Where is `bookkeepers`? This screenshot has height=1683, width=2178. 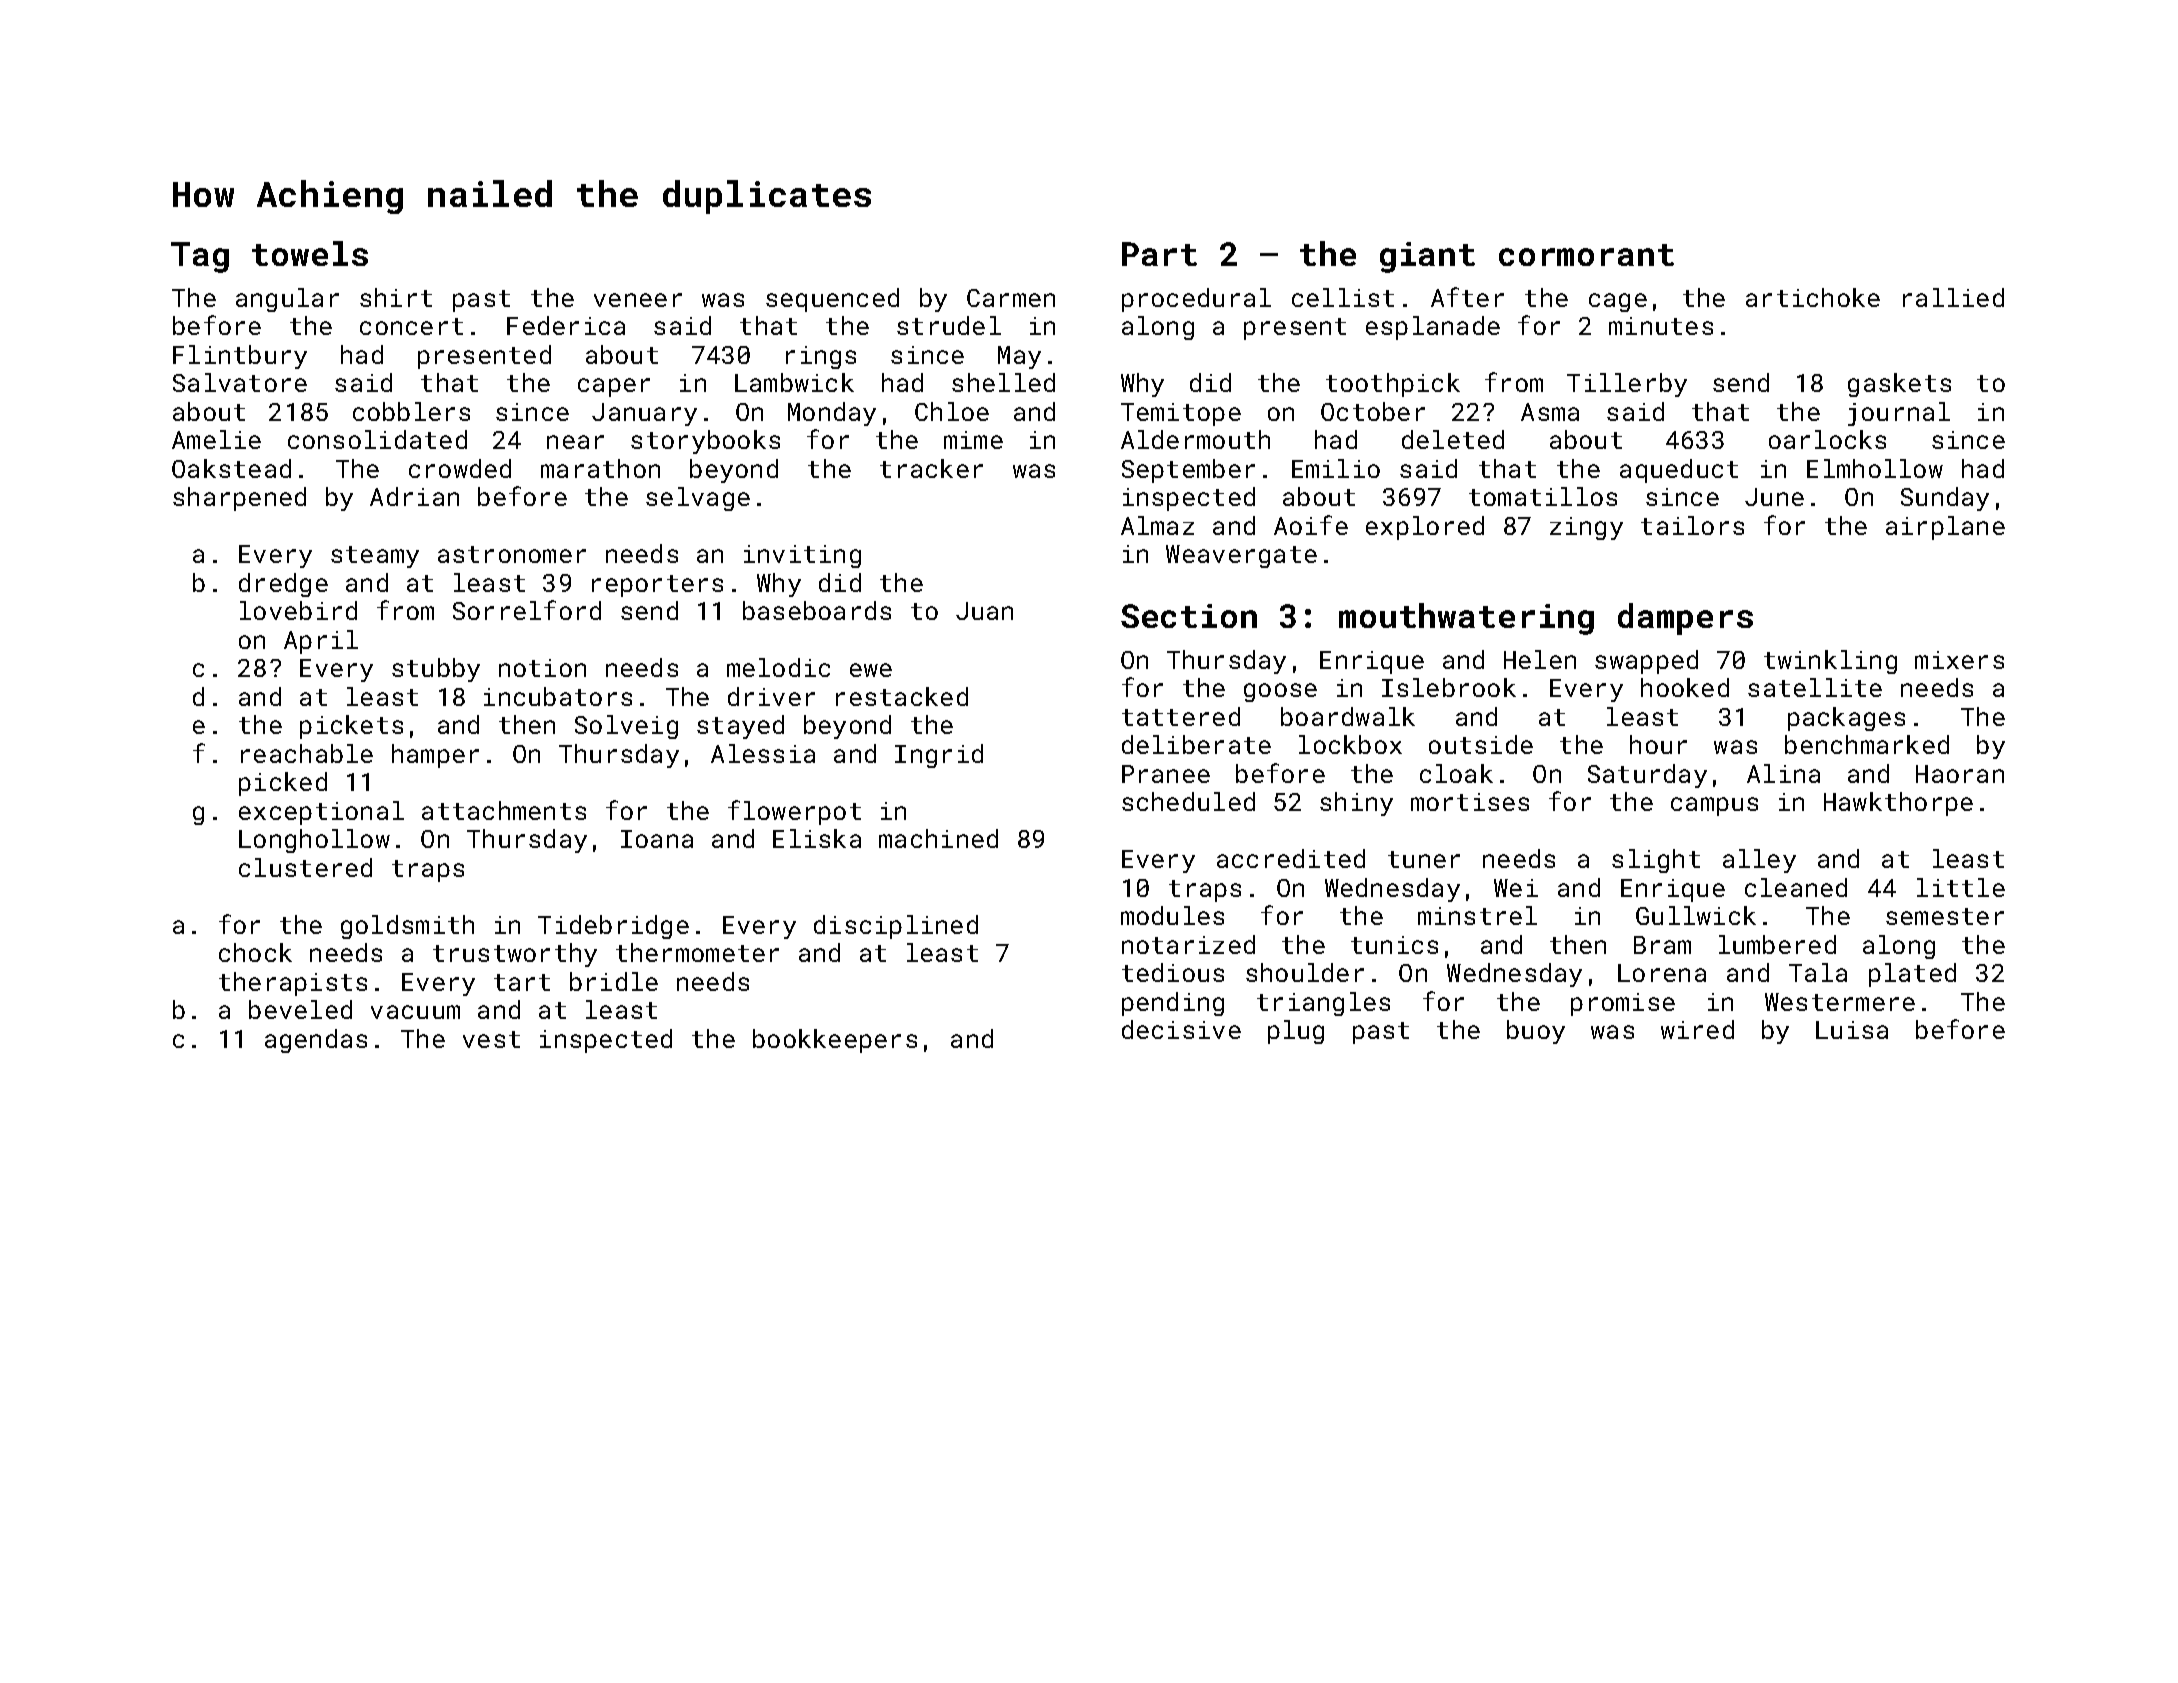
bookkeepers is located at coordinates (835, 1041).
